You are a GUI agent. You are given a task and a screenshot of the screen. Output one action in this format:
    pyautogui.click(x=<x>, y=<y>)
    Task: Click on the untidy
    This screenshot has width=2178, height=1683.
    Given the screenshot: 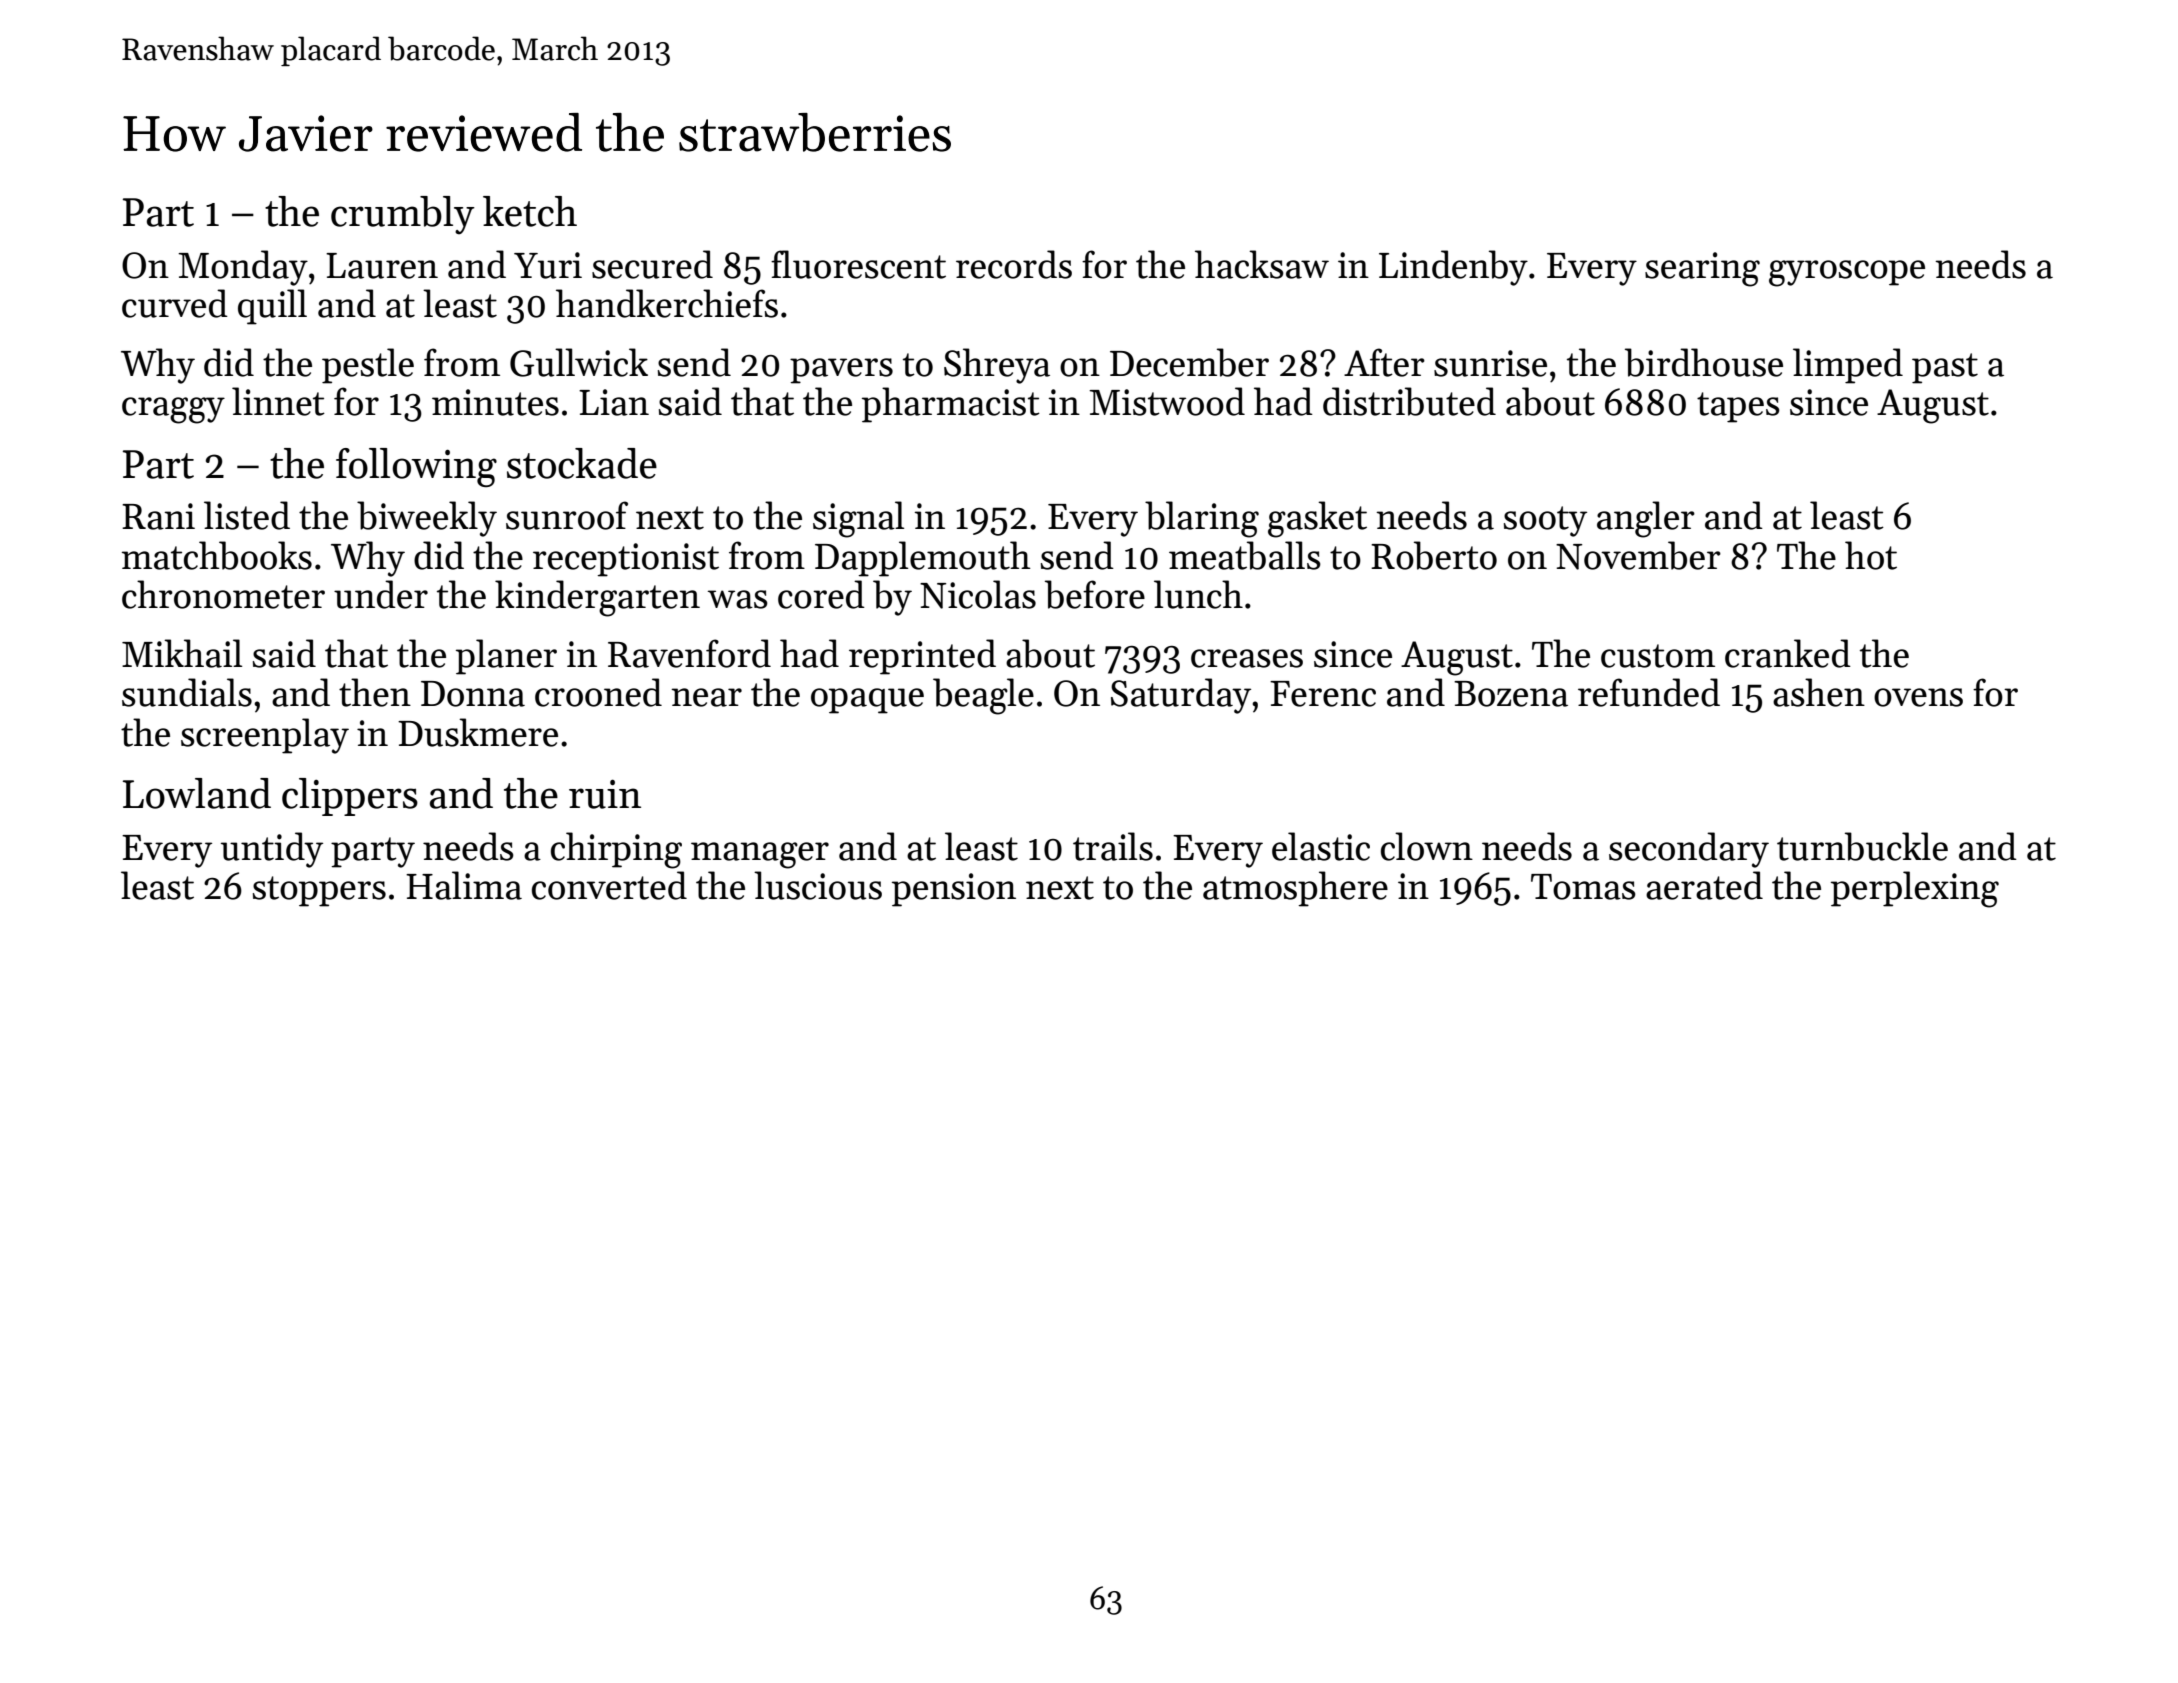 What is the action you would take?
    pyautogui.click(x=272, y=850)
